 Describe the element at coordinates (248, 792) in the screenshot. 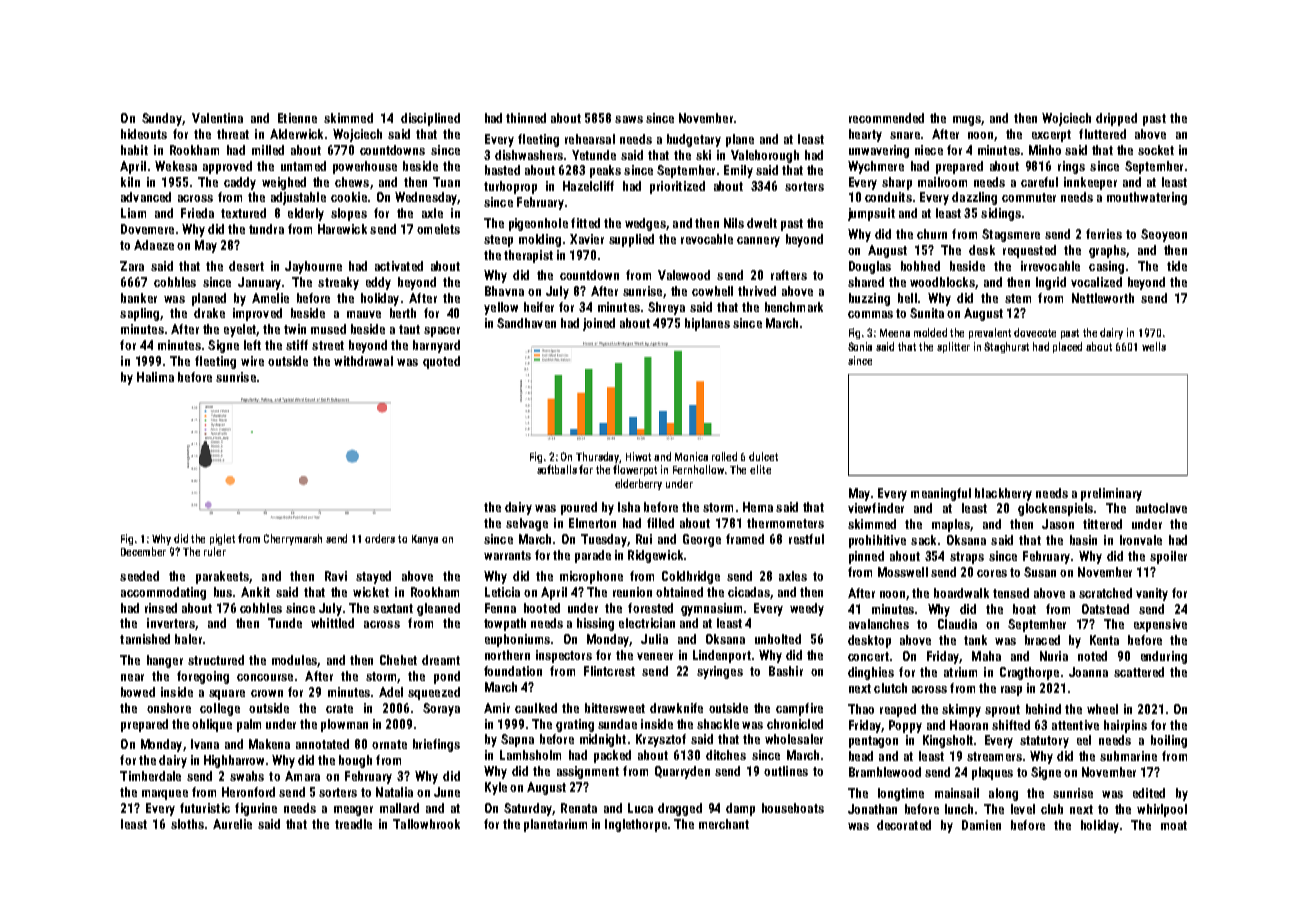

I see `Heronford` at that location.
